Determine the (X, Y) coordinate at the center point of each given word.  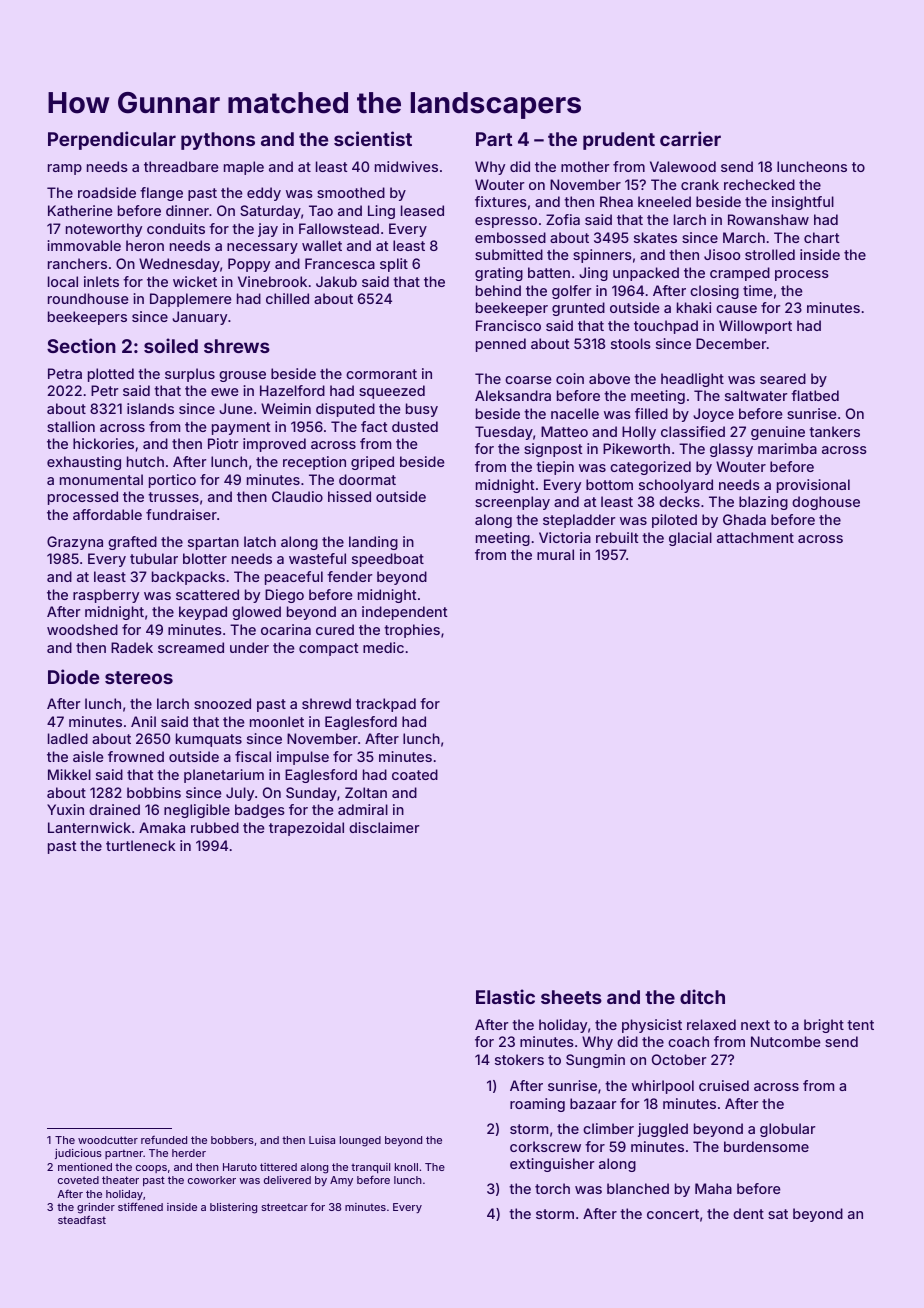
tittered (278, 1167)
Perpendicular (112, 140)
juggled (663, 1130)
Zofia (563, 219)
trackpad (386, 705)
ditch (702, 996)
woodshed (82, 629)
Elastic (505, 996)
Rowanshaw (768, 219)
